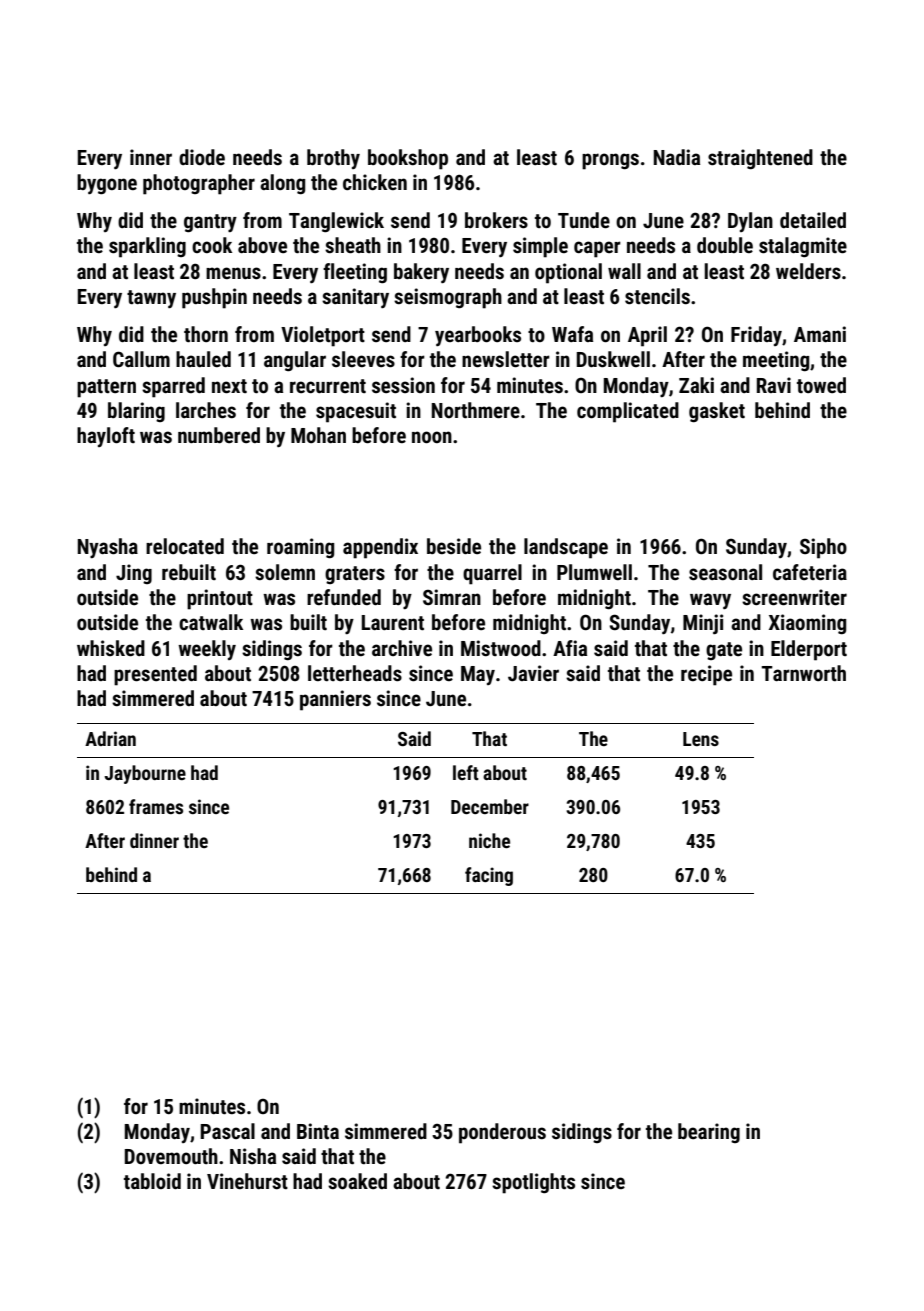 The width and height of the screenshot is (924, 1311). What do you see at coordinates (677, 157) in the screenshot?
I see `Nadia` at bounding box center [677, 157].
